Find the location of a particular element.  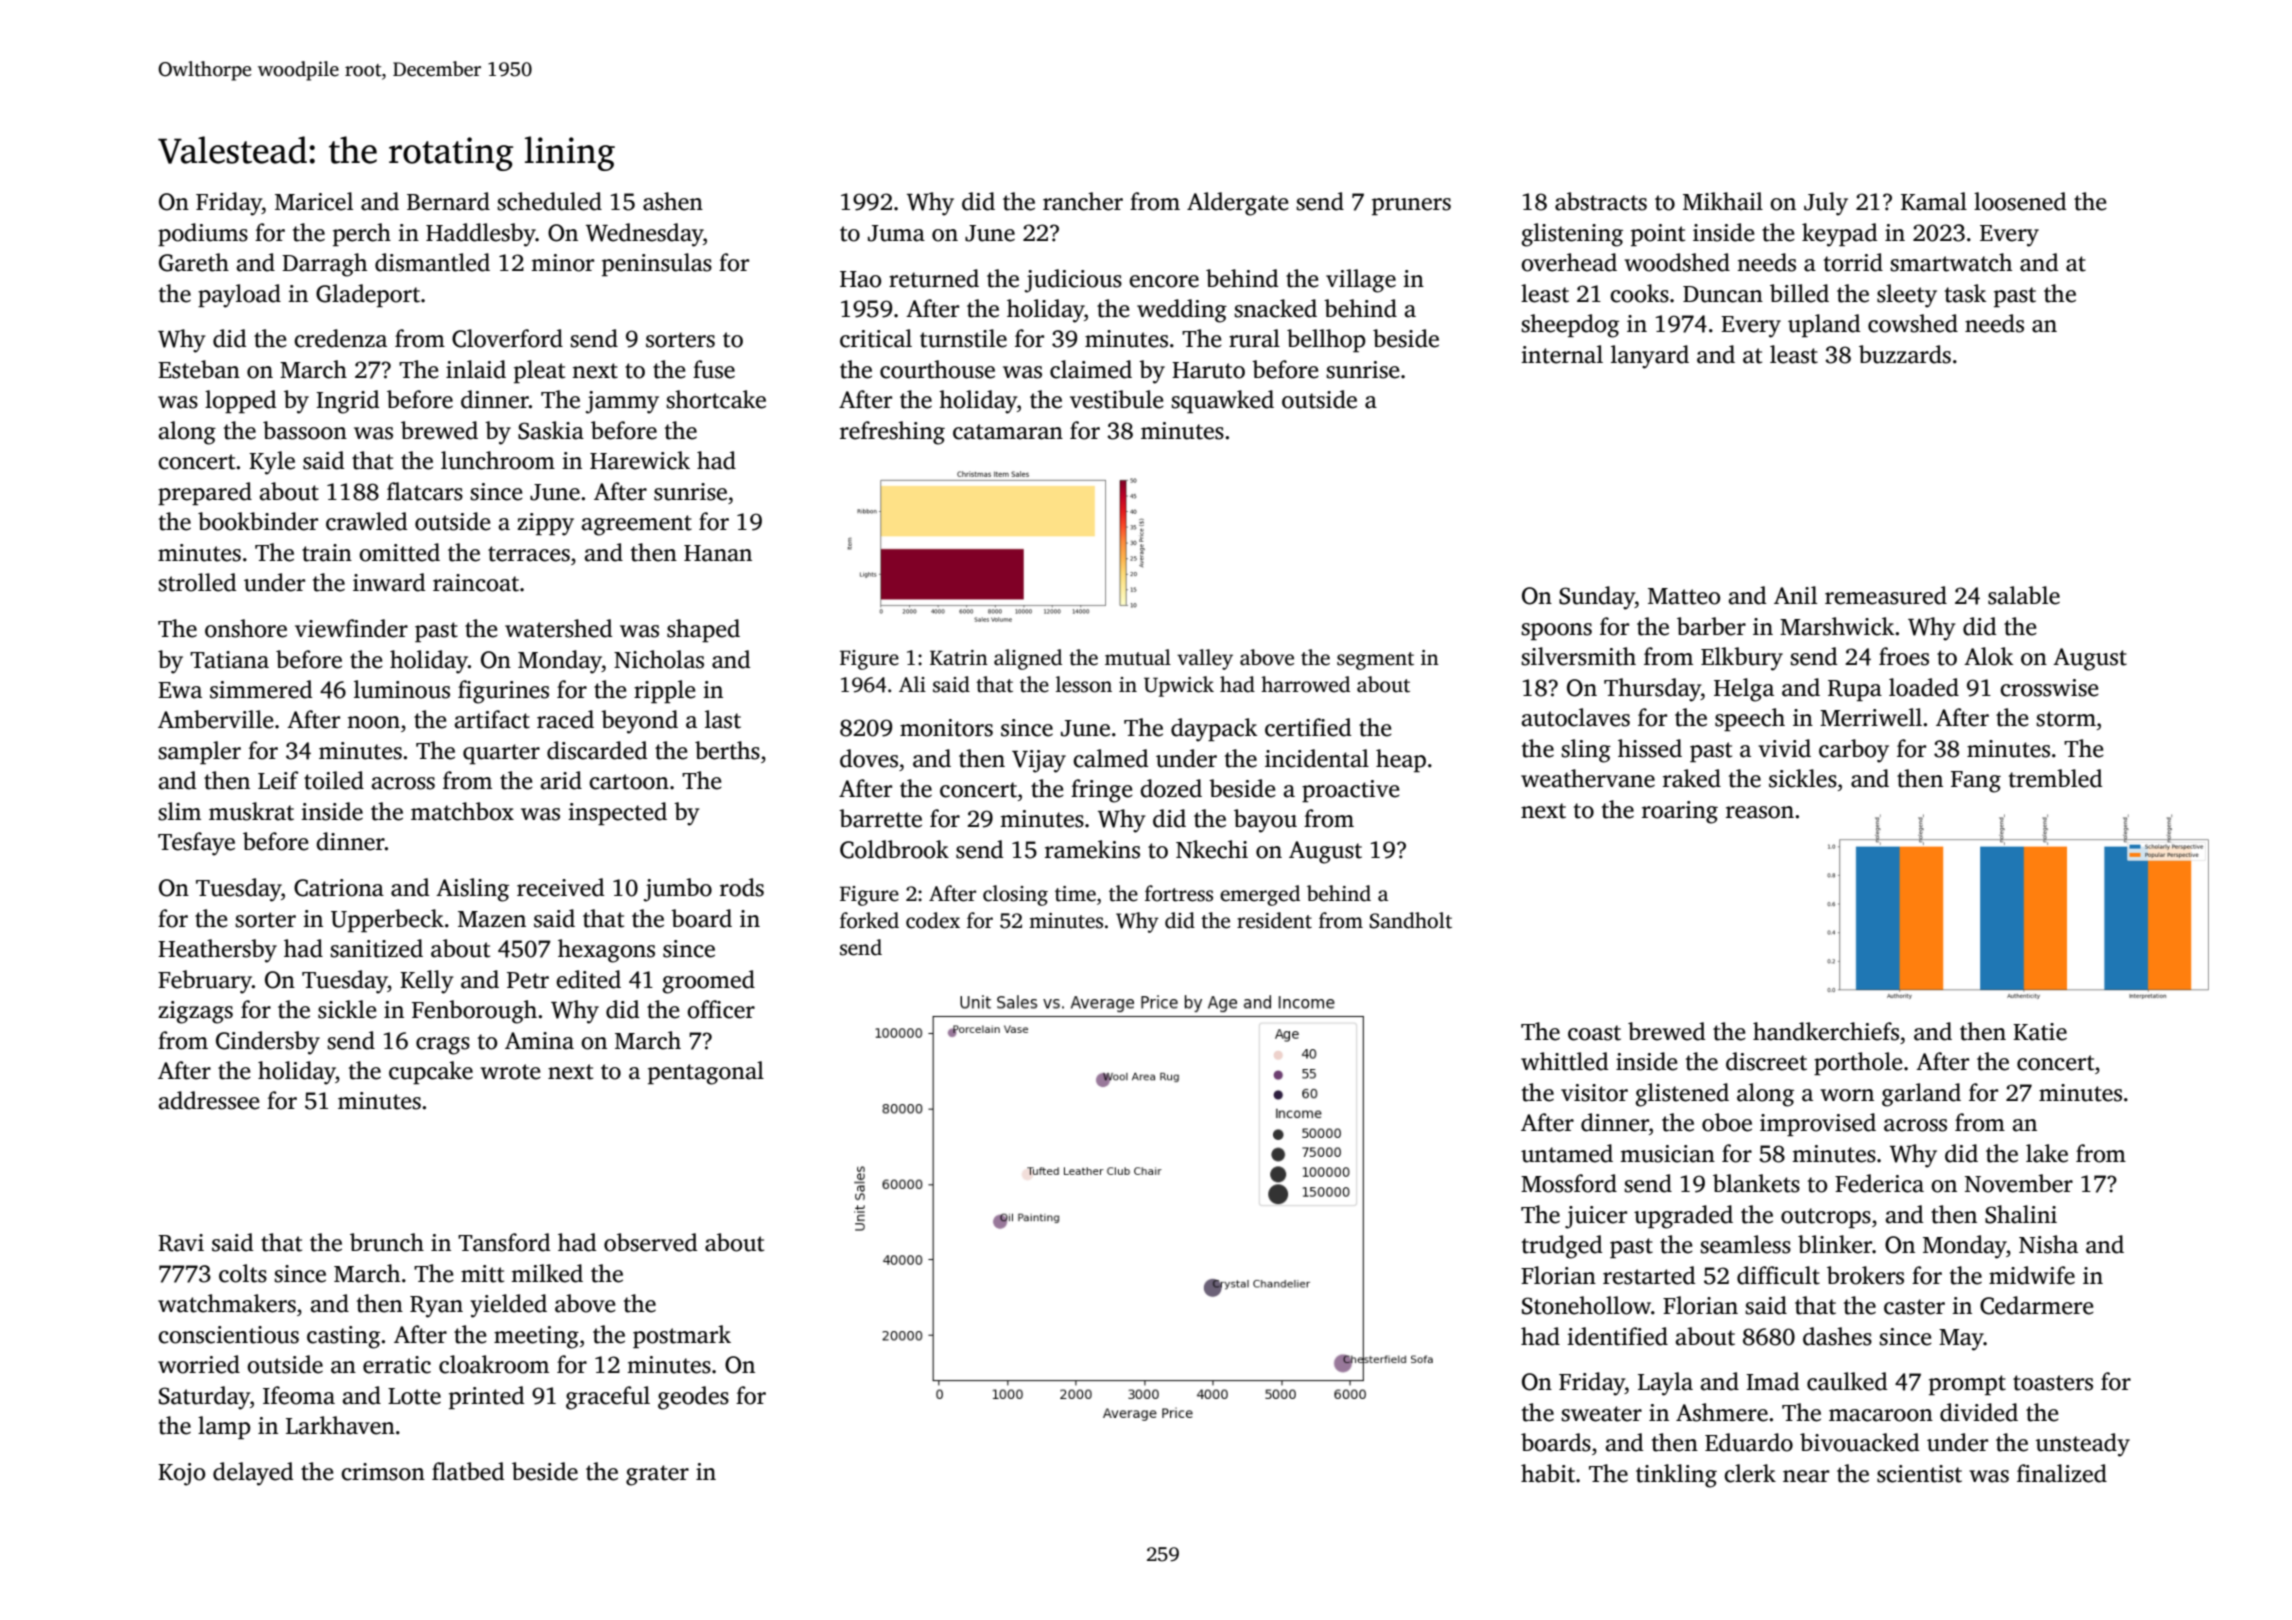

roaring is located at coordinates (1680, 812).
